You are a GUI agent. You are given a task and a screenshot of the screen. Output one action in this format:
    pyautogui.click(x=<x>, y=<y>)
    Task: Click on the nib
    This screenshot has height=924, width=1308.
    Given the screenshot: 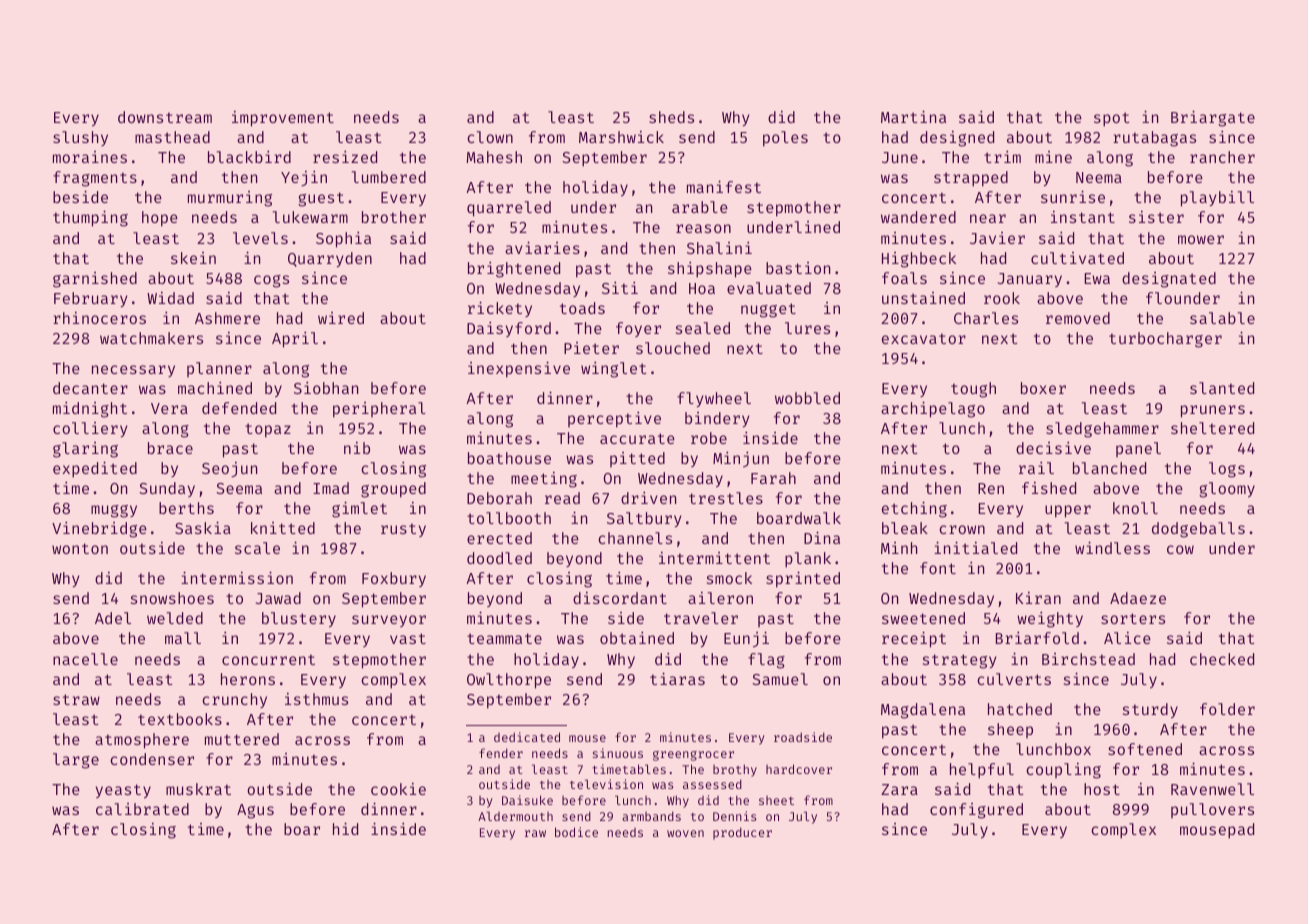 What is the action you would take?
    pyautogui.click(x=357, y=448)
